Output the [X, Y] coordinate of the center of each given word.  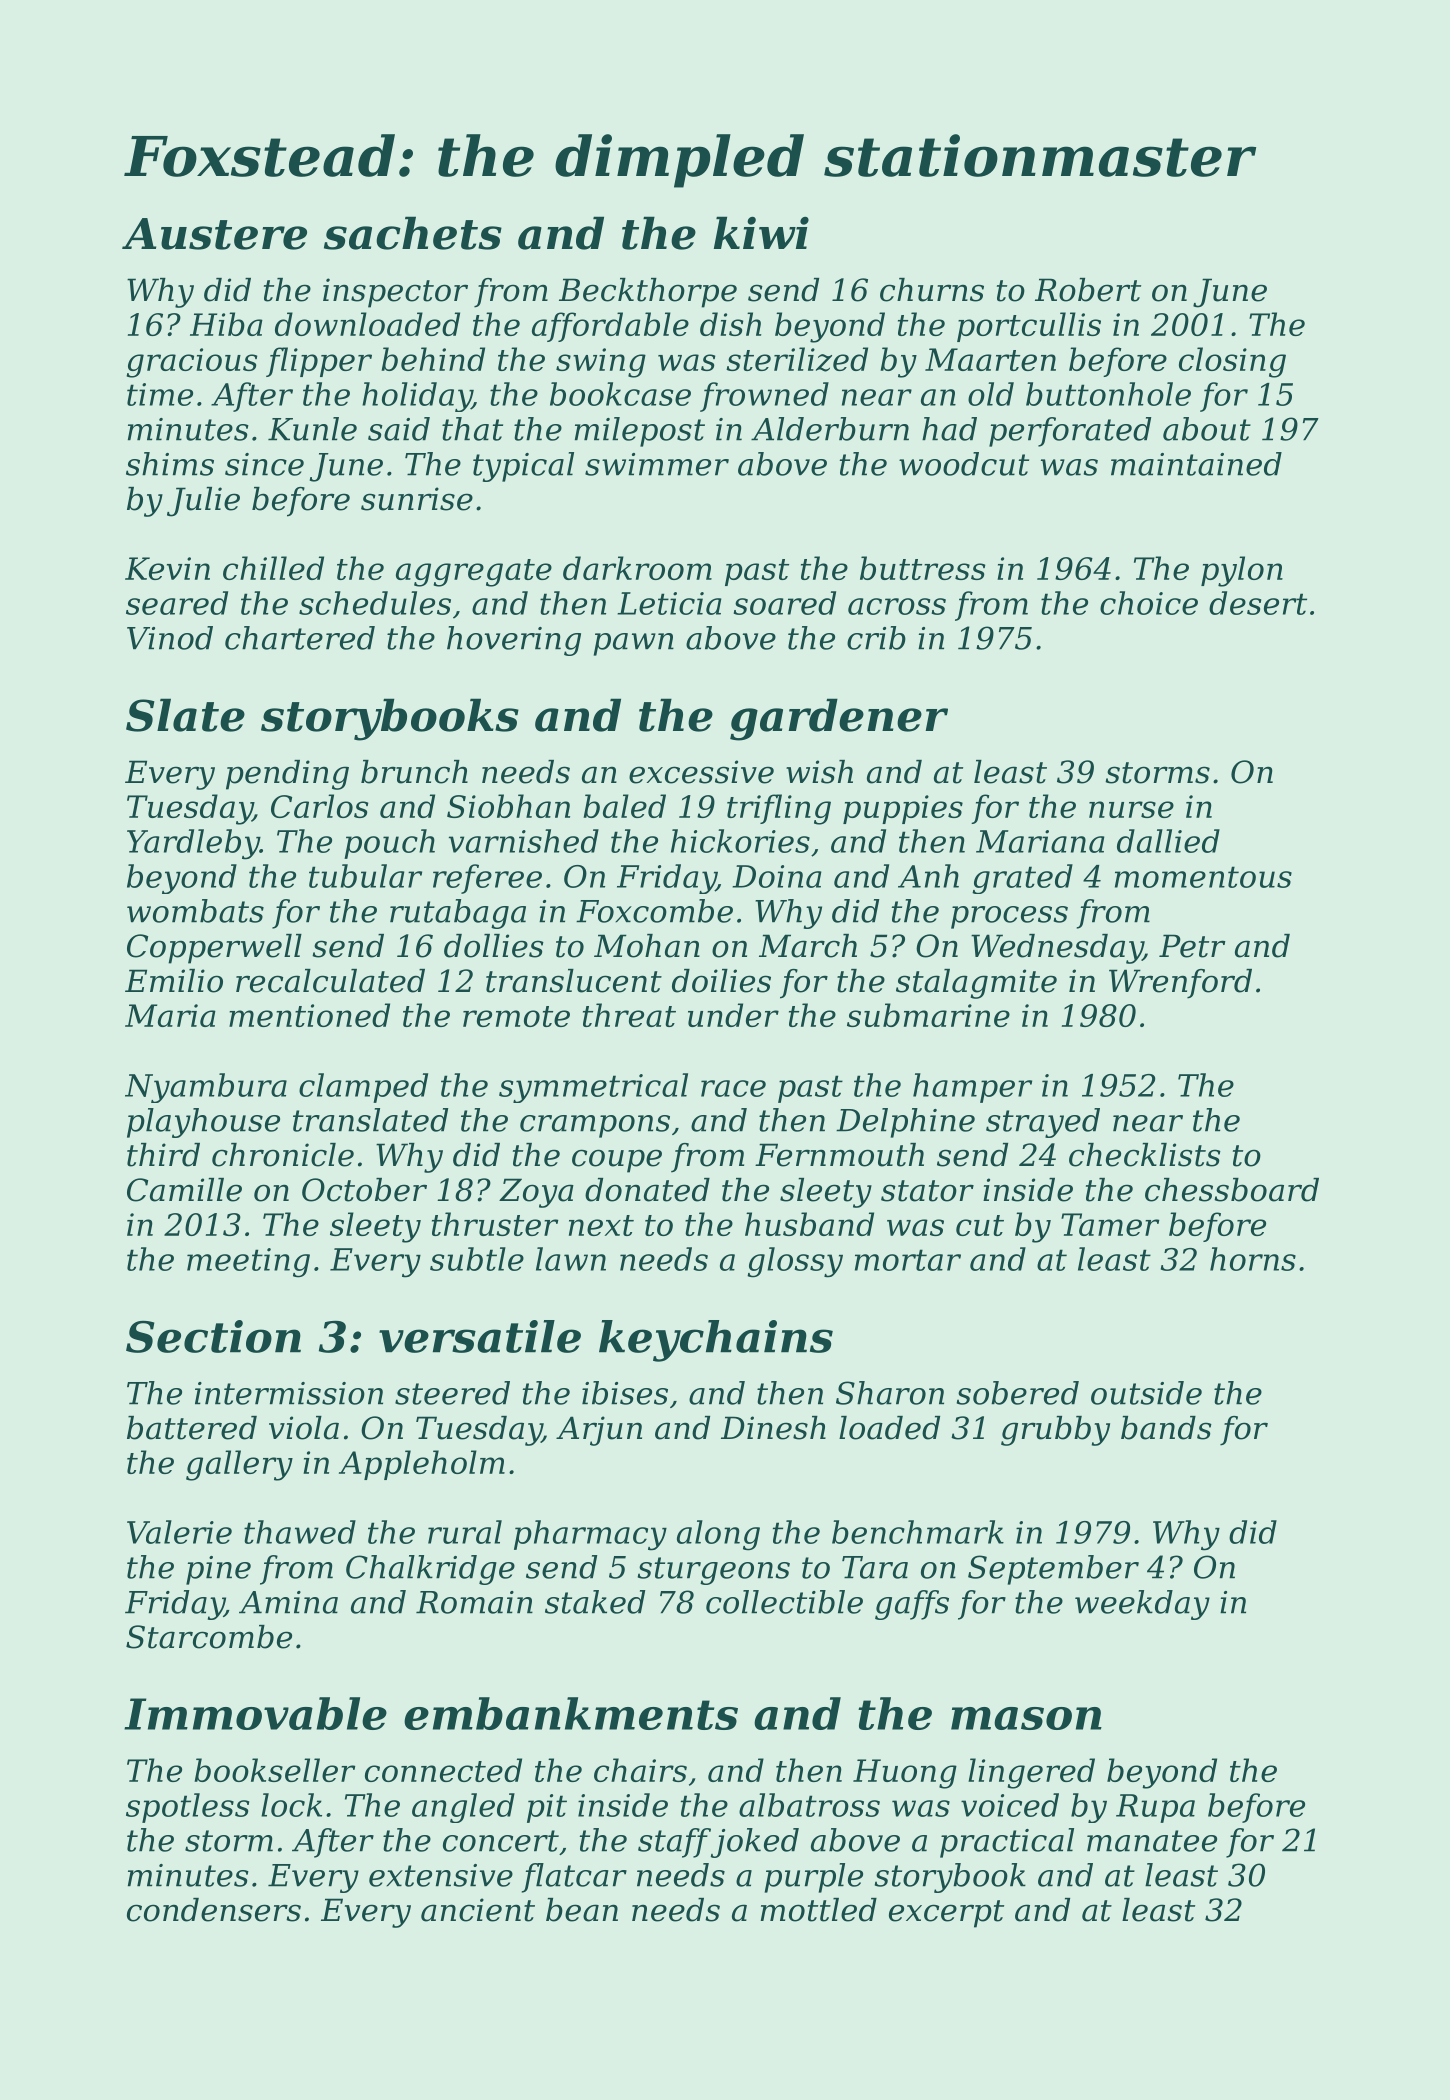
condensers [214, 1910]
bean [582, 1910]
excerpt [946, 1914]
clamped [363, 1088]
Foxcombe [654, 911]
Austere [214, 234]
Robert [1088, 290]
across [897, 606]
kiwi [761, 232]
